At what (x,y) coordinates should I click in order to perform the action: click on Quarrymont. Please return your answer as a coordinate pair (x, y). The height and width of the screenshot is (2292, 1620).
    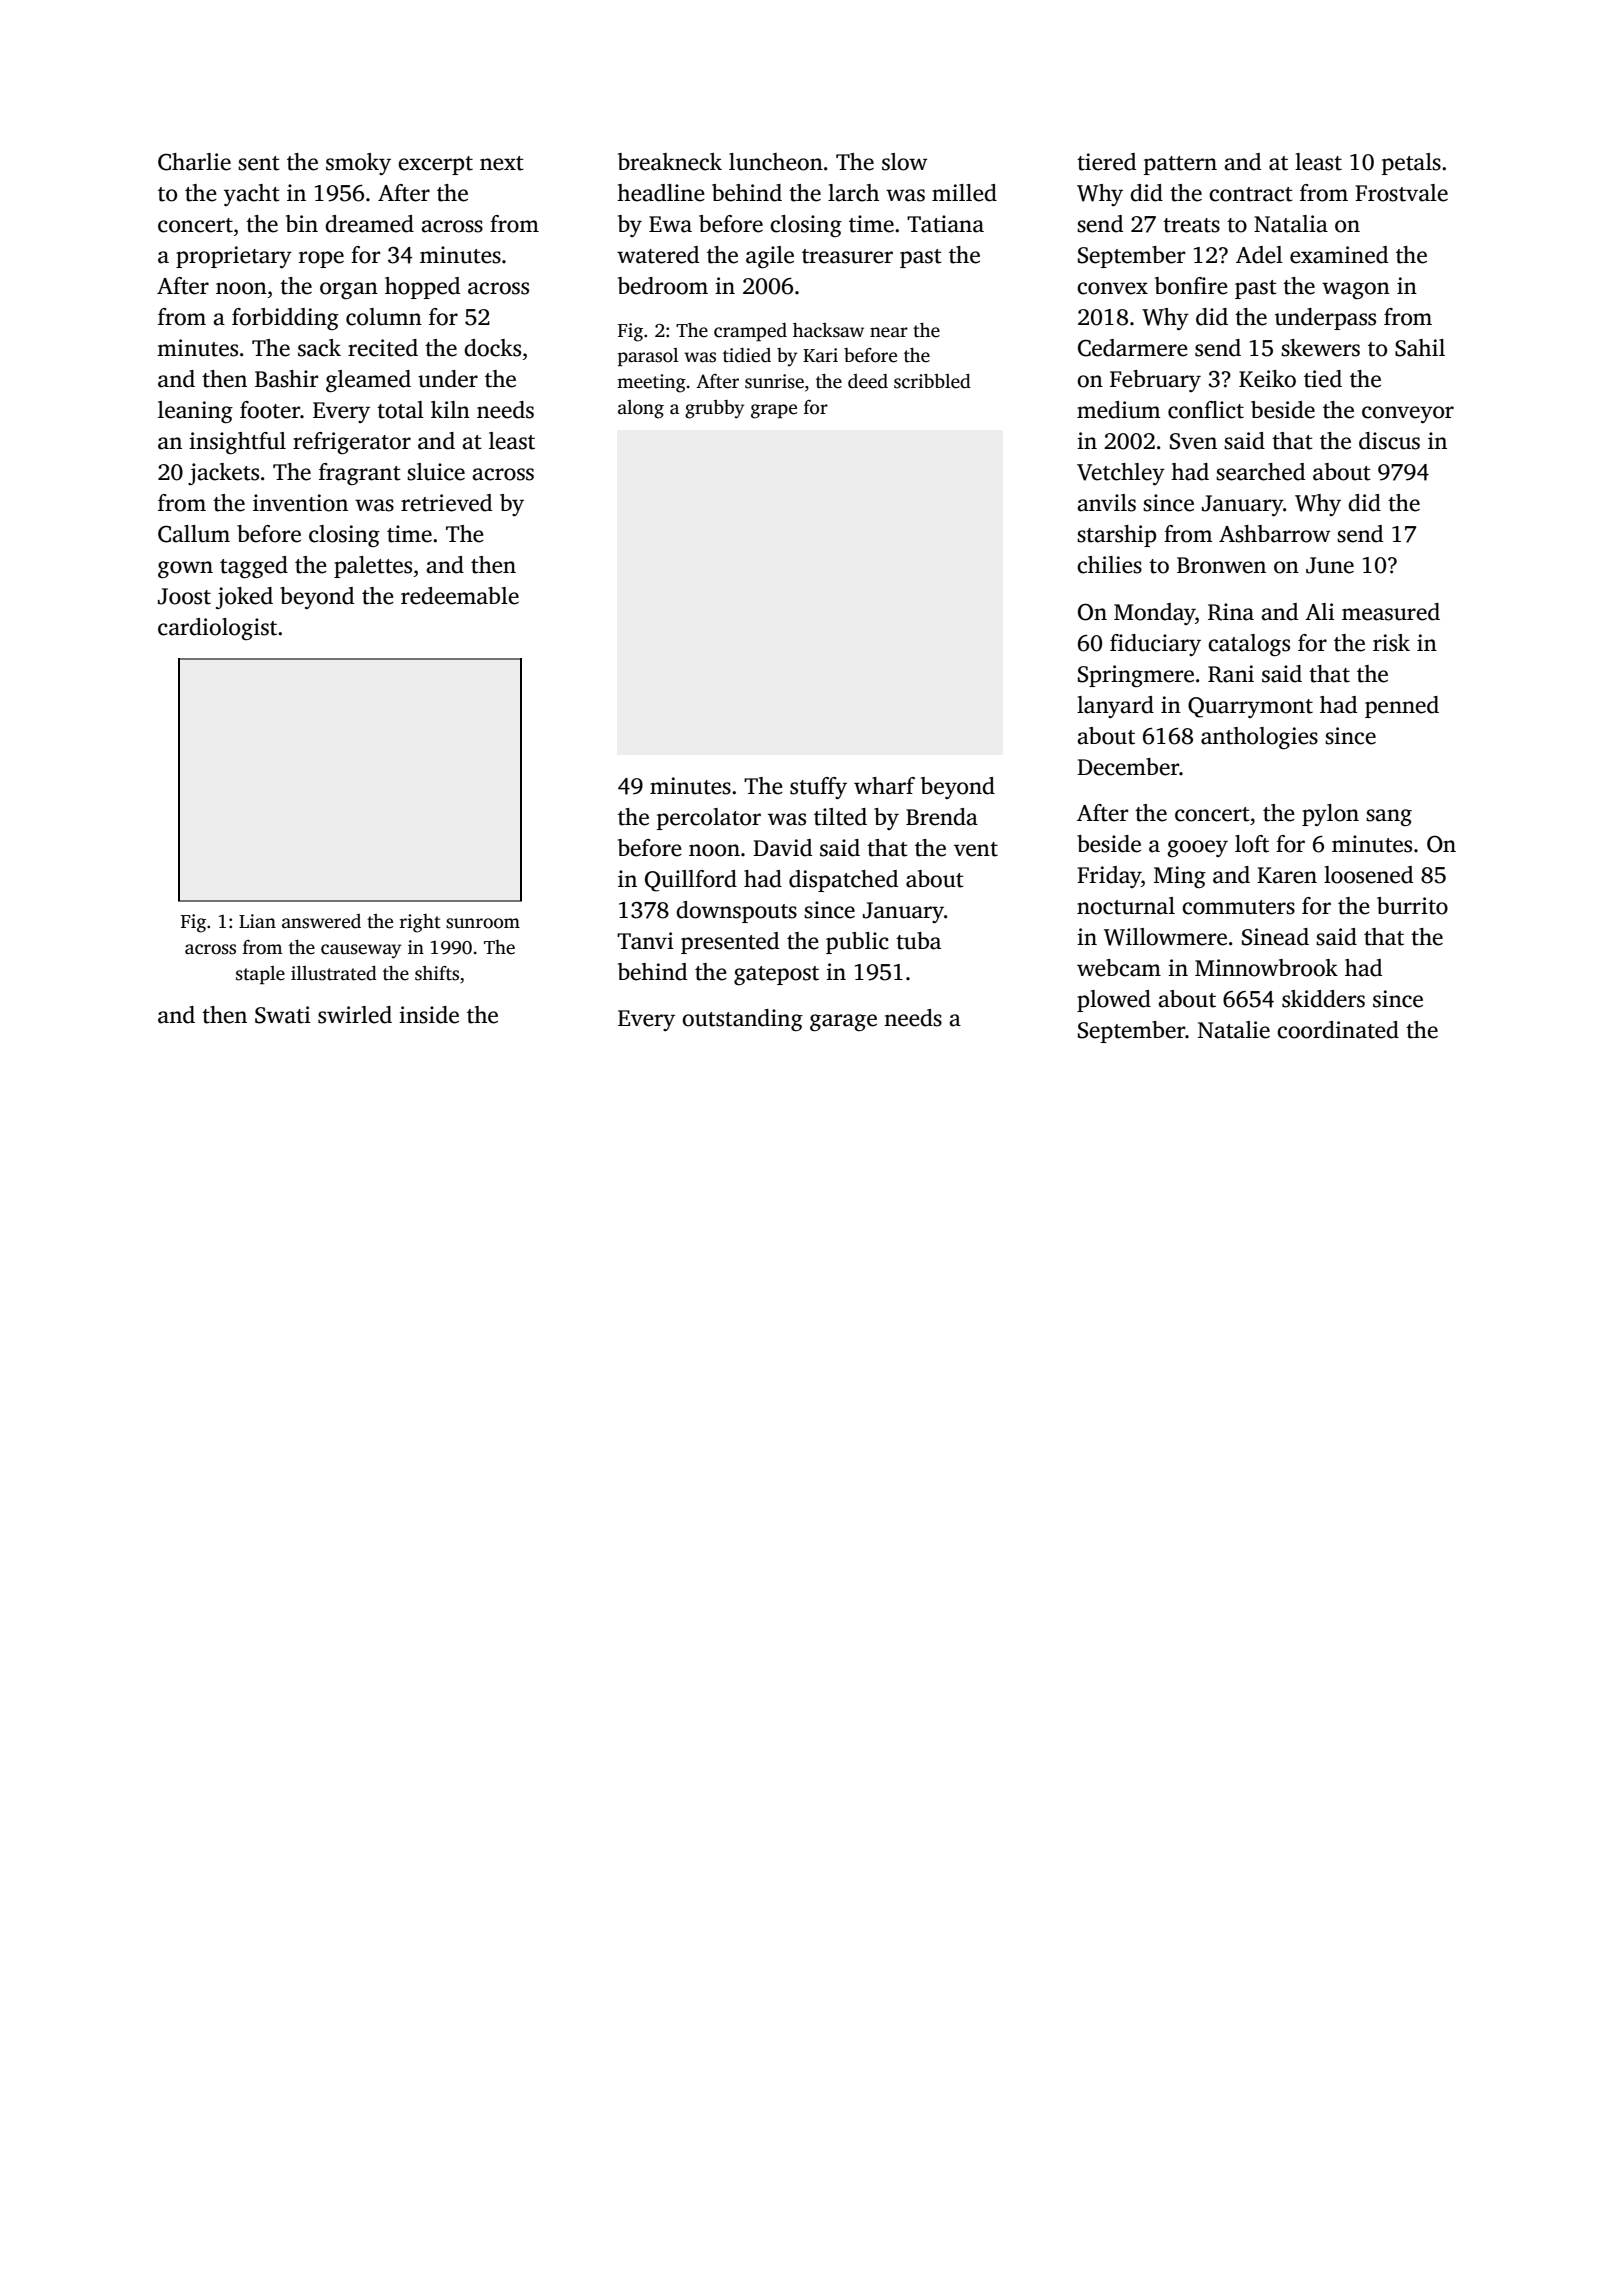
    Looking at the image, I should click on (1250, 707).
